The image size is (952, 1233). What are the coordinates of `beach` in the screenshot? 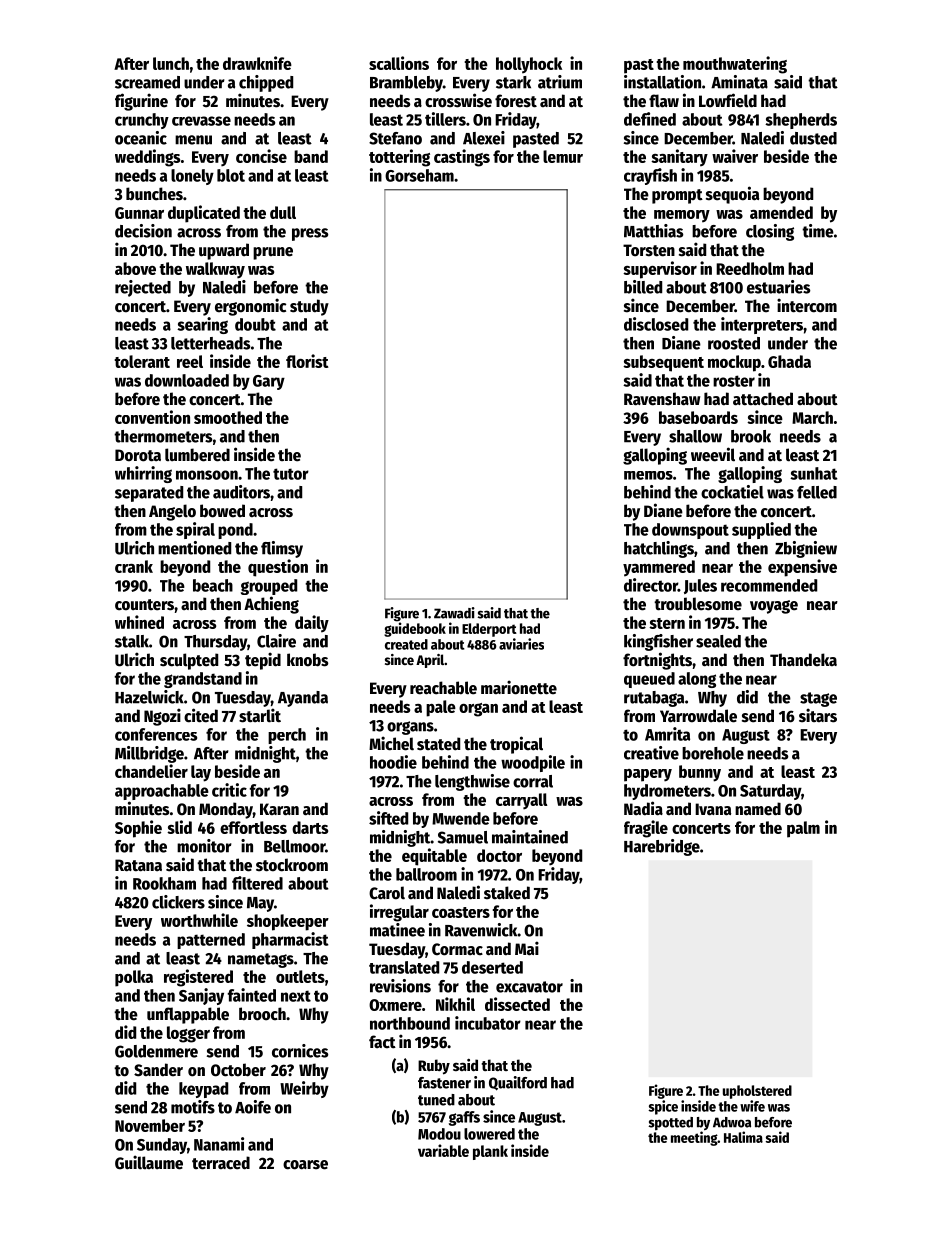 It's located at (213, 585).
